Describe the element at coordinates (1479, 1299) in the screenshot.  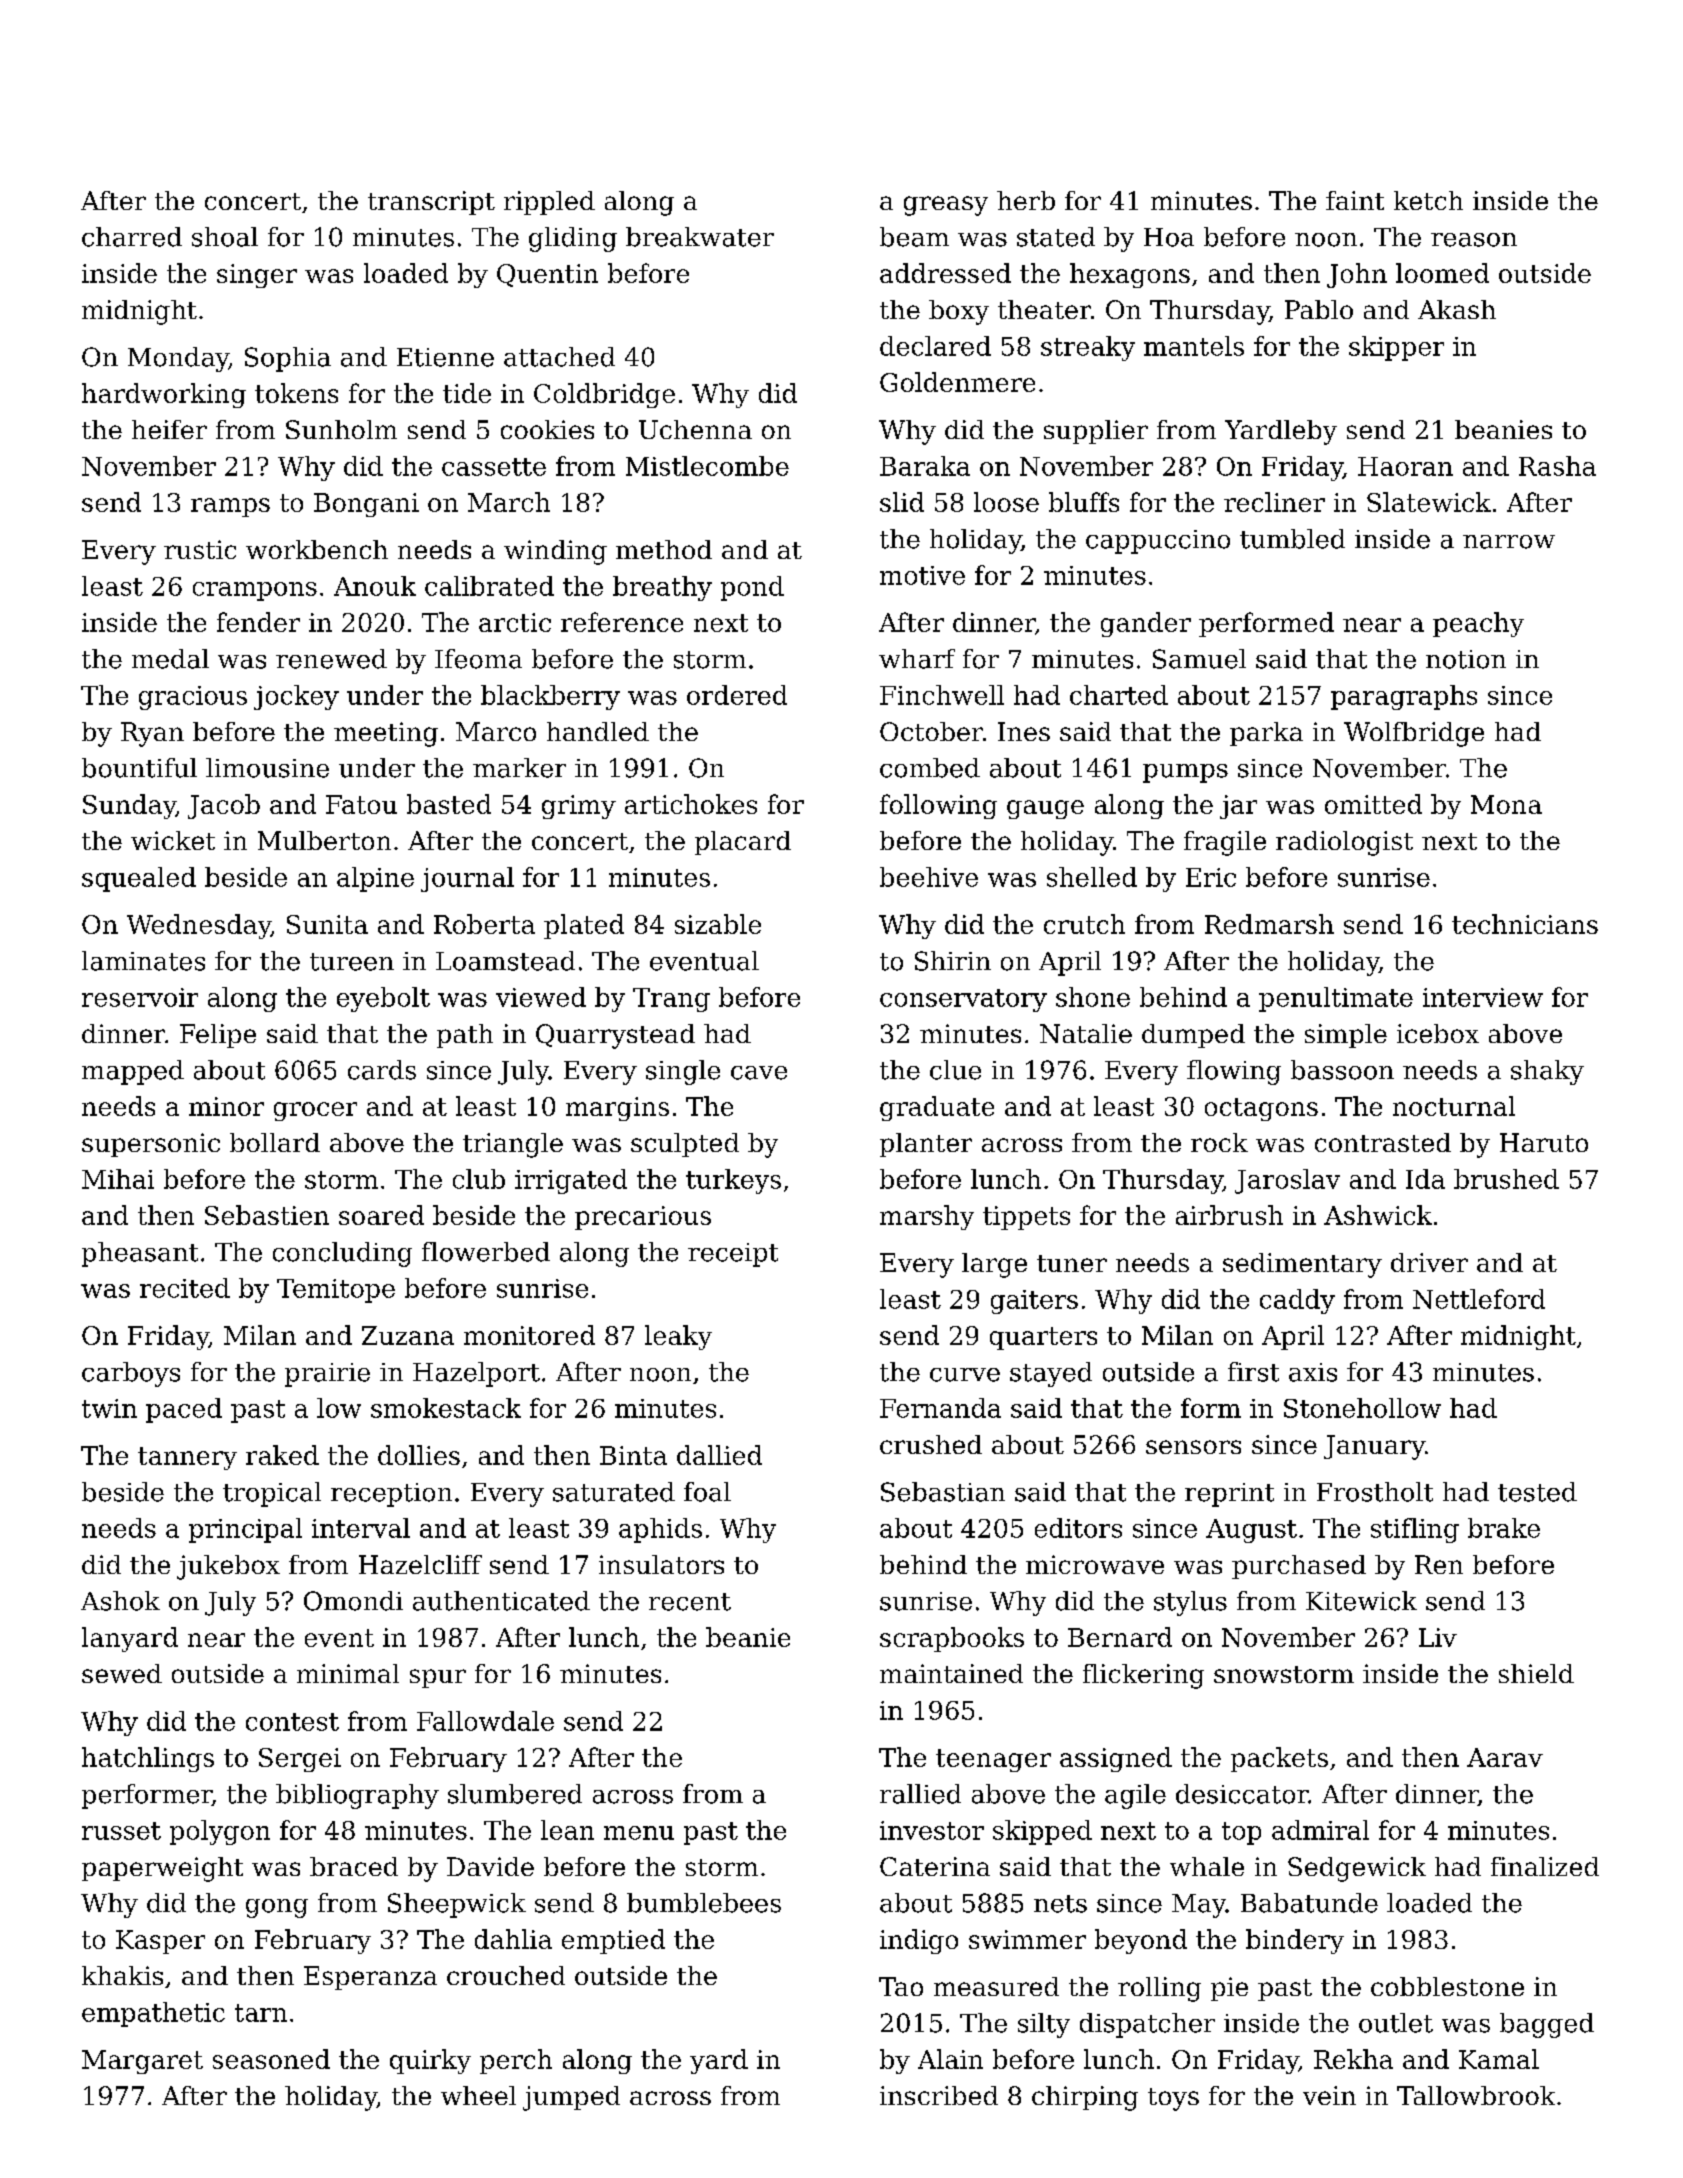
I see `Nettleford` at that location.
